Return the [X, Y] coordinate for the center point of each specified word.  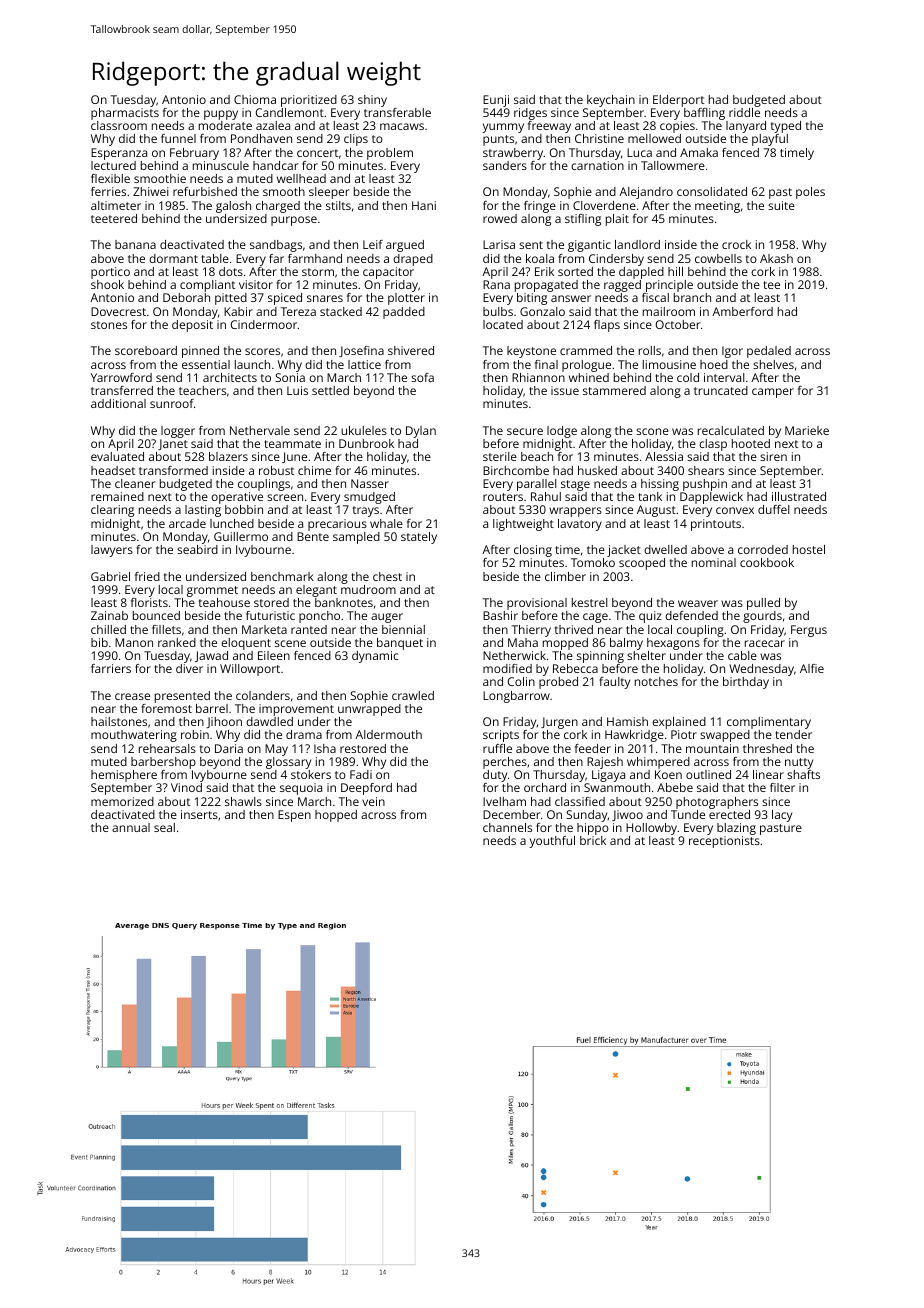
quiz [650, 617]
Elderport [678, 101]
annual [131, 827]
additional [118, 403]
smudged [369, 498]
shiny [372, 101]
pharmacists [125, 114]
